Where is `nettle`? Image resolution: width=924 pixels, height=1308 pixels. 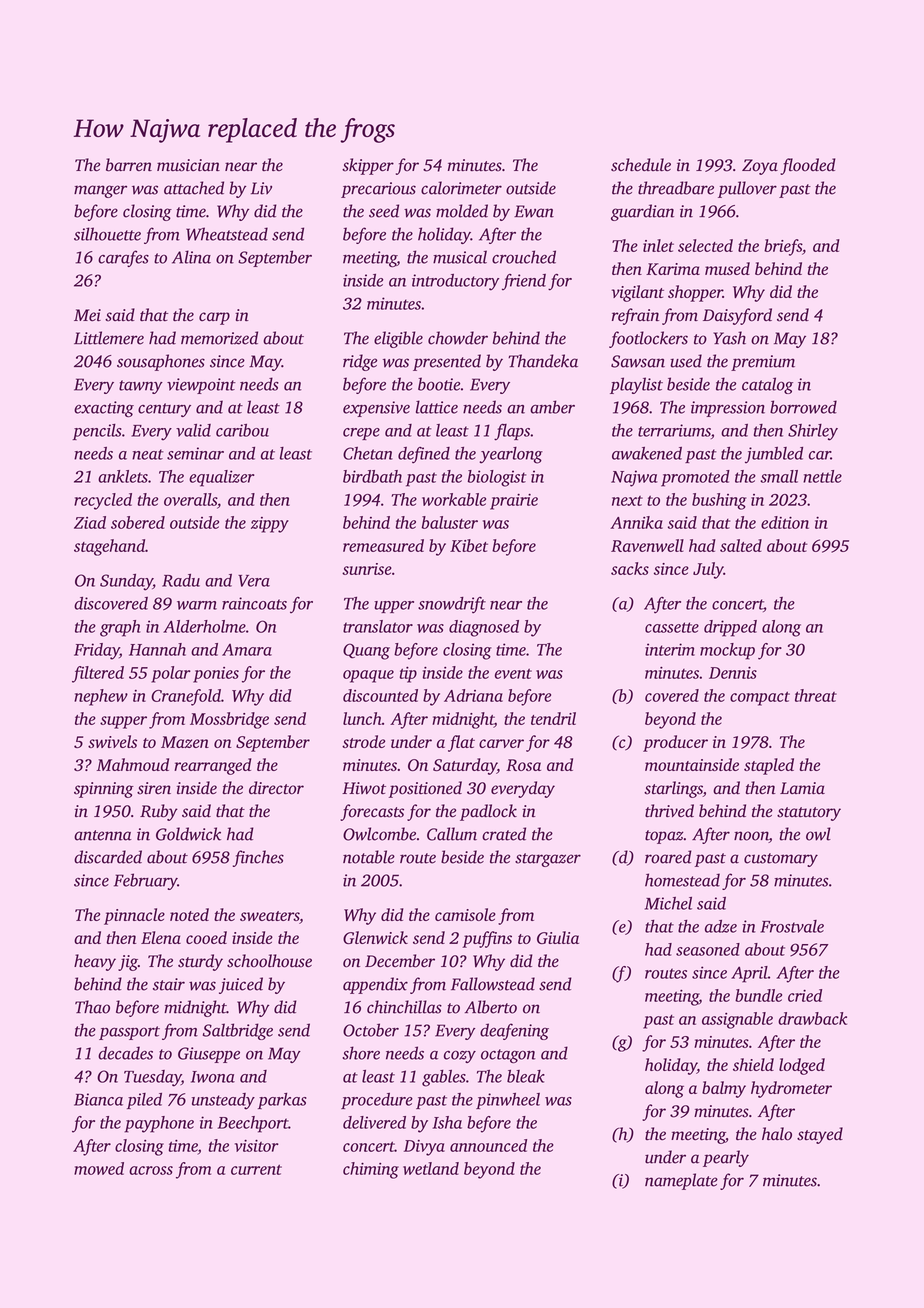 nettle is located at coordinates (822, 476).
